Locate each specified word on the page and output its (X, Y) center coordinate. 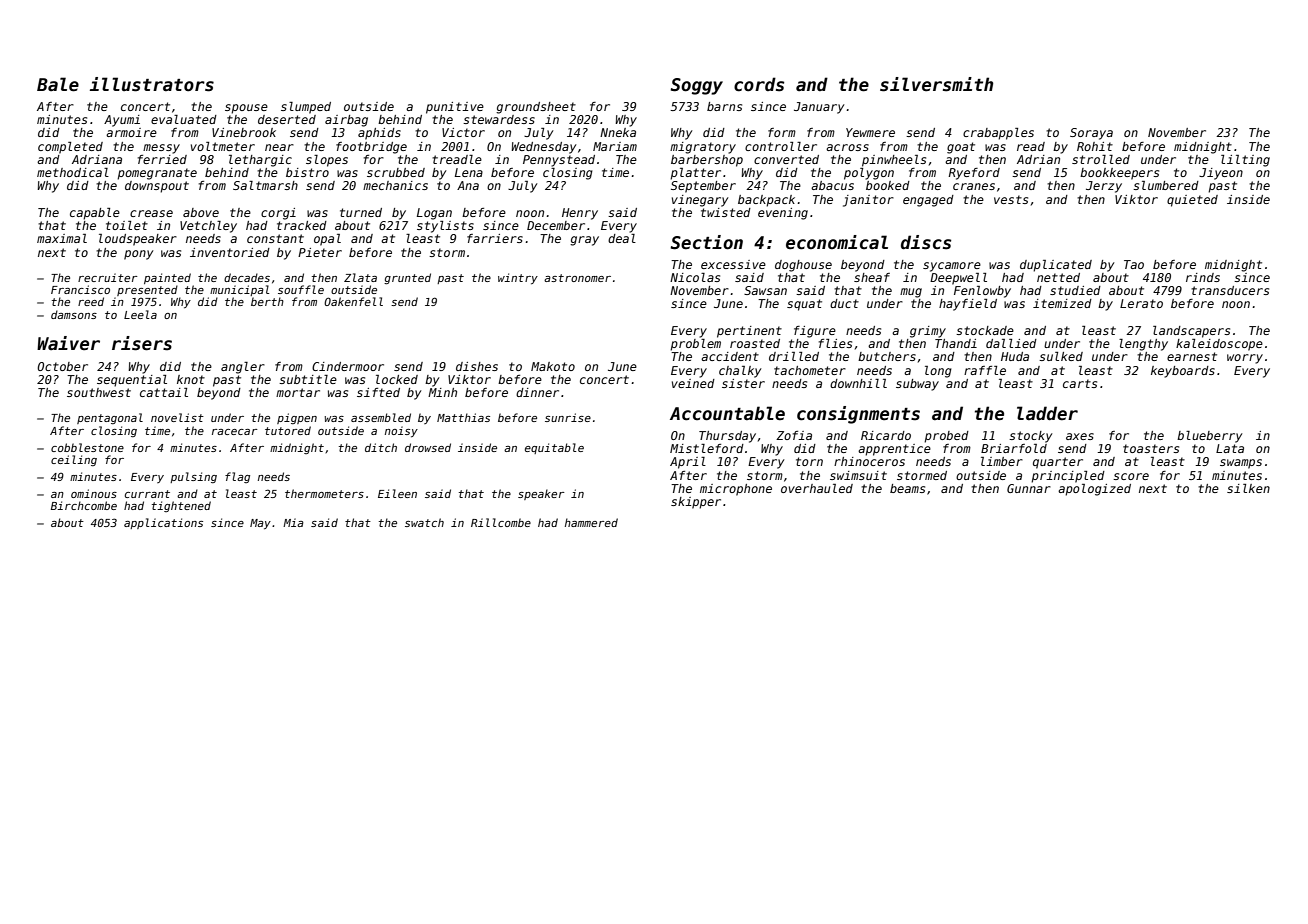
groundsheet (536, 108)
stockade (985, 330)
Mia (293, 522)
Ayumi (122, 121)
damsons (74, 314)
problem (695, 345)
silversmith (936, 84)
